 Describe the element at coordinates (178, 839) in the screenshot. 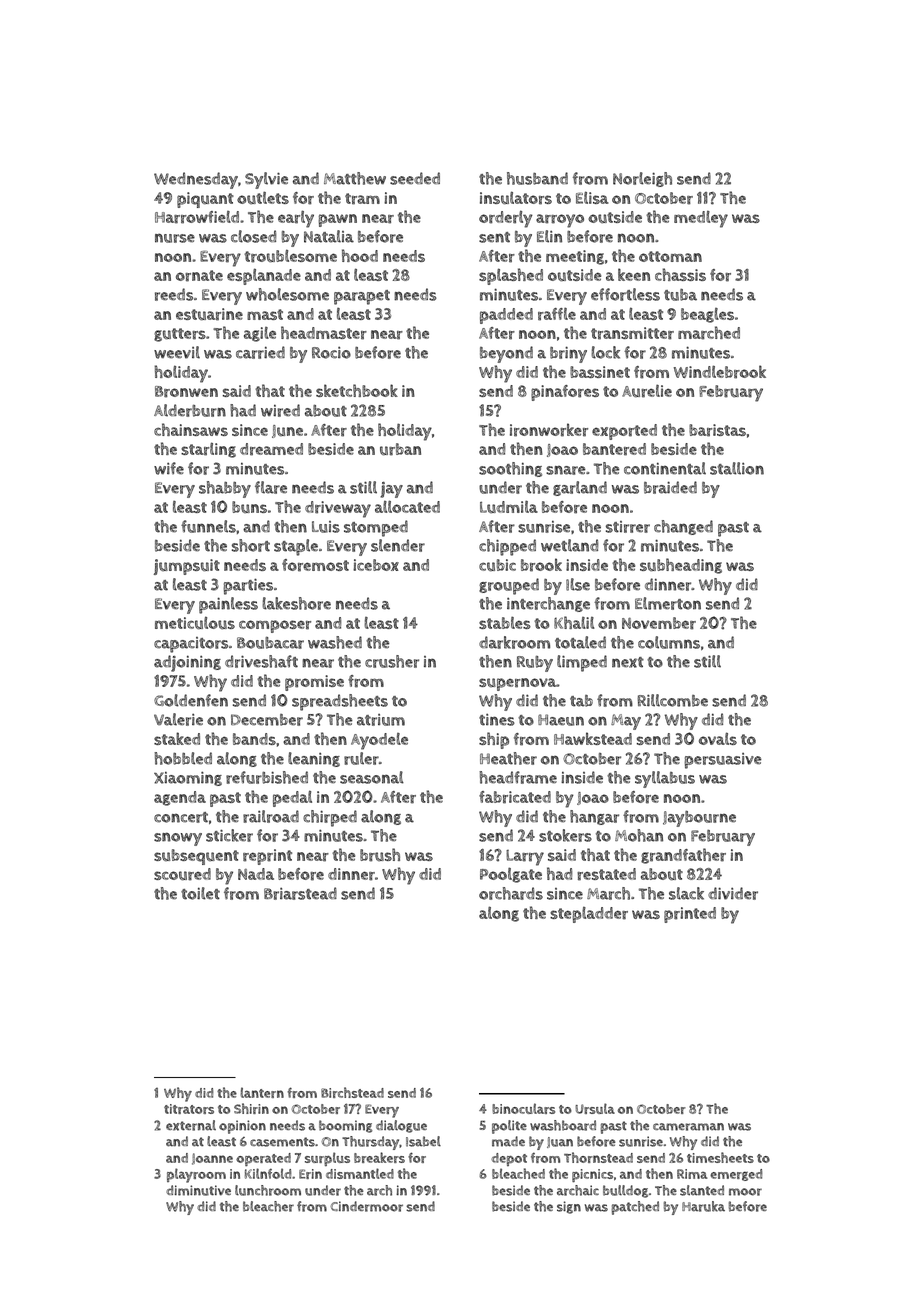

I see `snowy` at that location.
